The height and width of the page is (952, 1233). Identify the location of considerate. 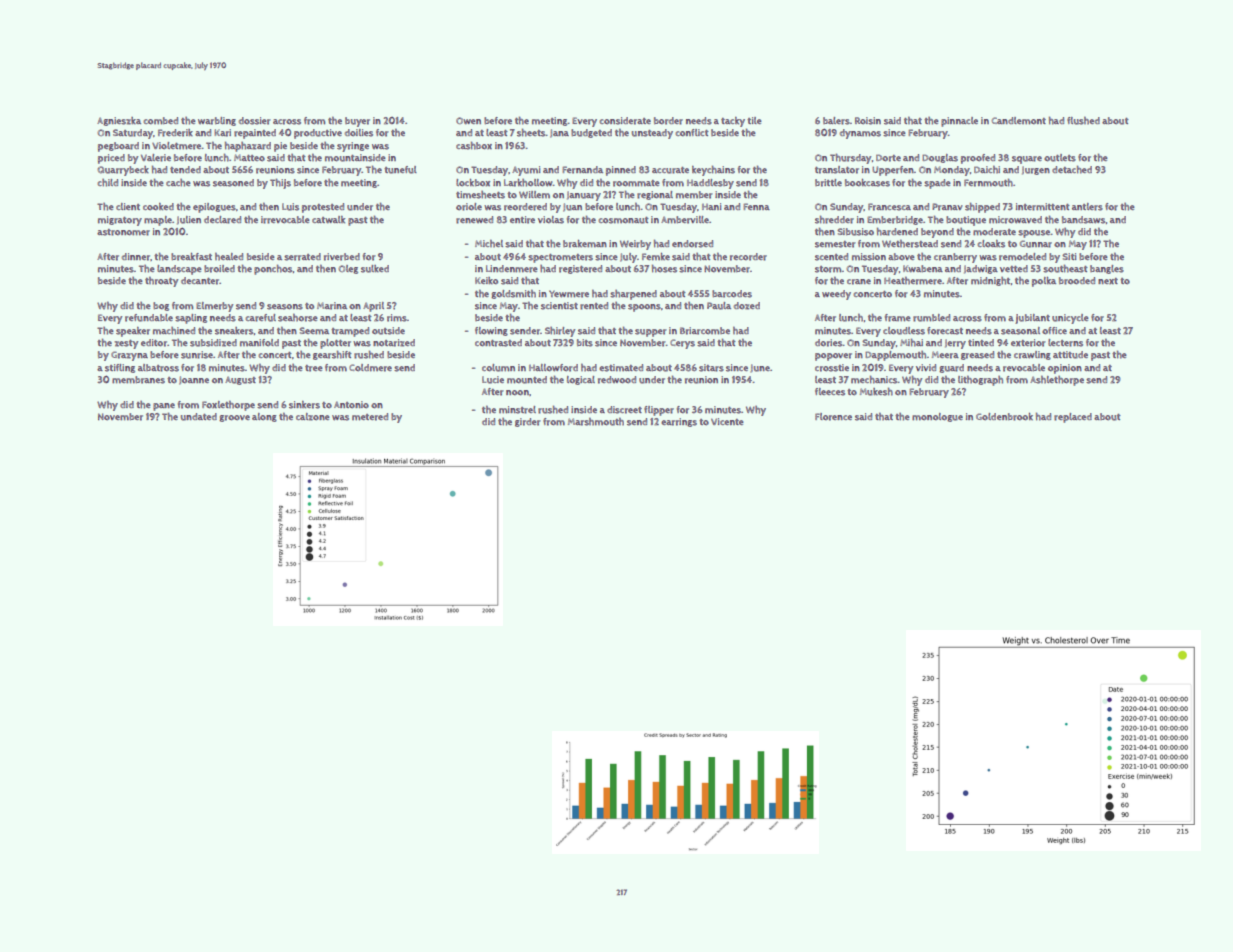
(625, 121).
